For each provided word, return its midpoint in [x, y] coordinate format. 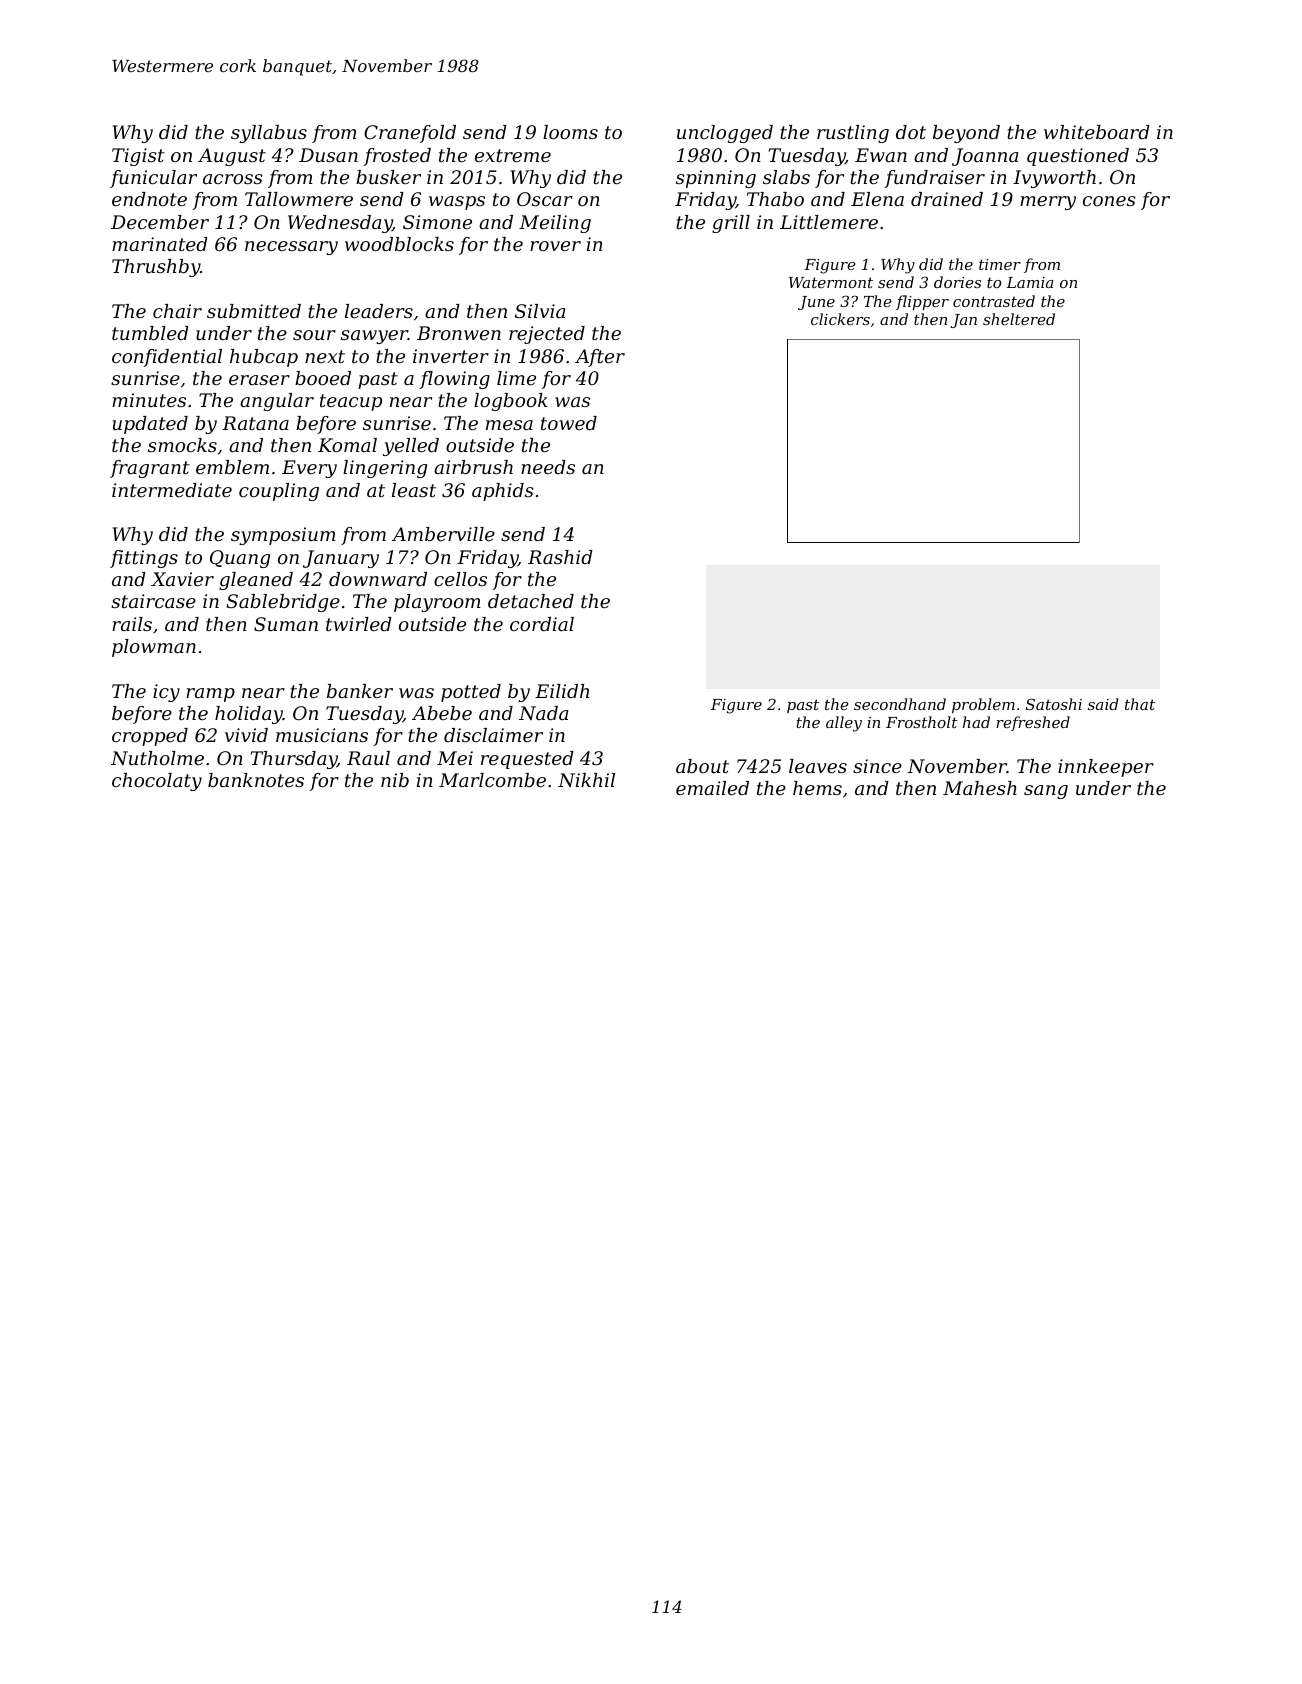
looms [570, 132]
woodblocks [399, 244]
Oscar [545, 199]
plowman [154, 648]
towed [569, 423]
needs [548, 467]
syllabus [269, 134]
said [1103, 704]
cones [1109, 201]
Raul [368, 758]
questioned [1078, 157]
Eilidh [562, 691]
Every [309, 469]
